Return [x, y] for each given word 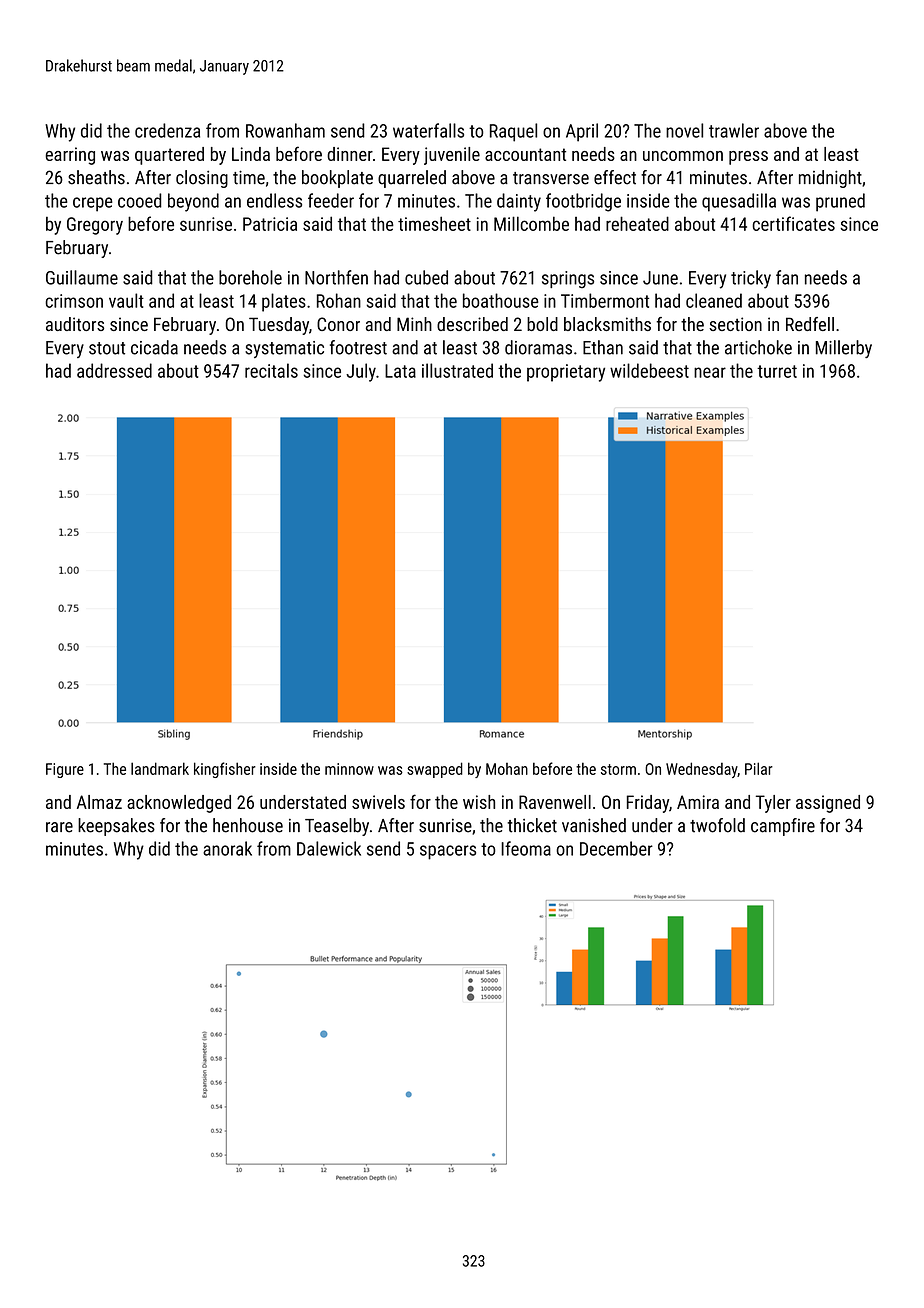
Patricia [270, 224]
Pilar [759, 768]
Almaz [99, 802]
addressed [114, 370]
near [710, 372]
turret [777, 371]
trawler [734, 130]
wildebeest [649, 370]
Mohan [507, 769]
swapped [435, 770]
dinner [350, 154]
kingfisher [225, 770]
